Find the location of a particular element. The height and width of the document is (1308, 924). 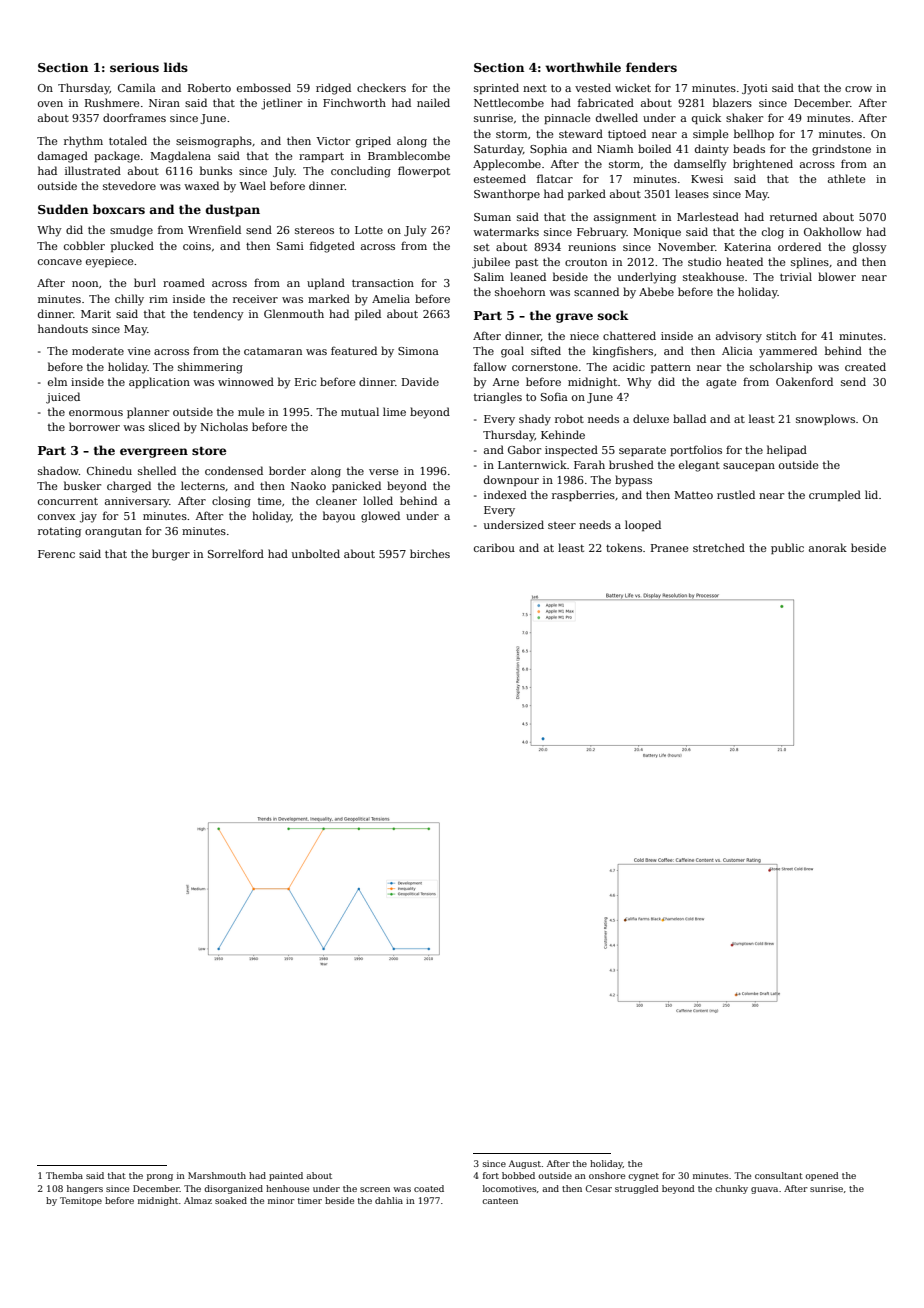

chilly is located at coordinates (129, 300).
